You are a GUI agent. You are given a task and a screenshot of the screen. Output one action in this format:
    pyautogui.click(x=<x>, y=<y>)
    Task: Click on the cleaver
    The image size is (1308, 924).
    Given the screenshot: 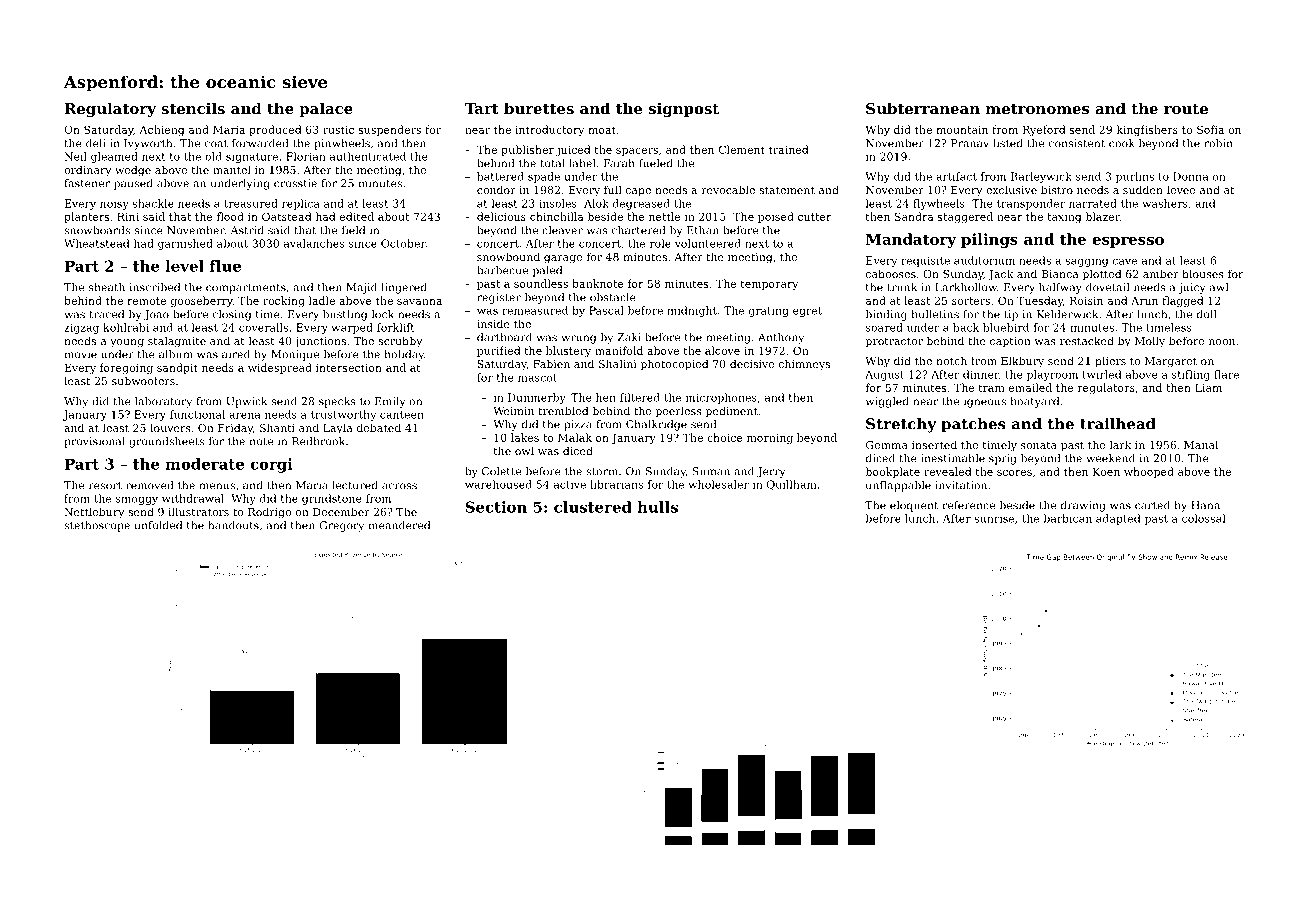 What is the action you would take?
    pyautogui.click(x=562, y=230)
